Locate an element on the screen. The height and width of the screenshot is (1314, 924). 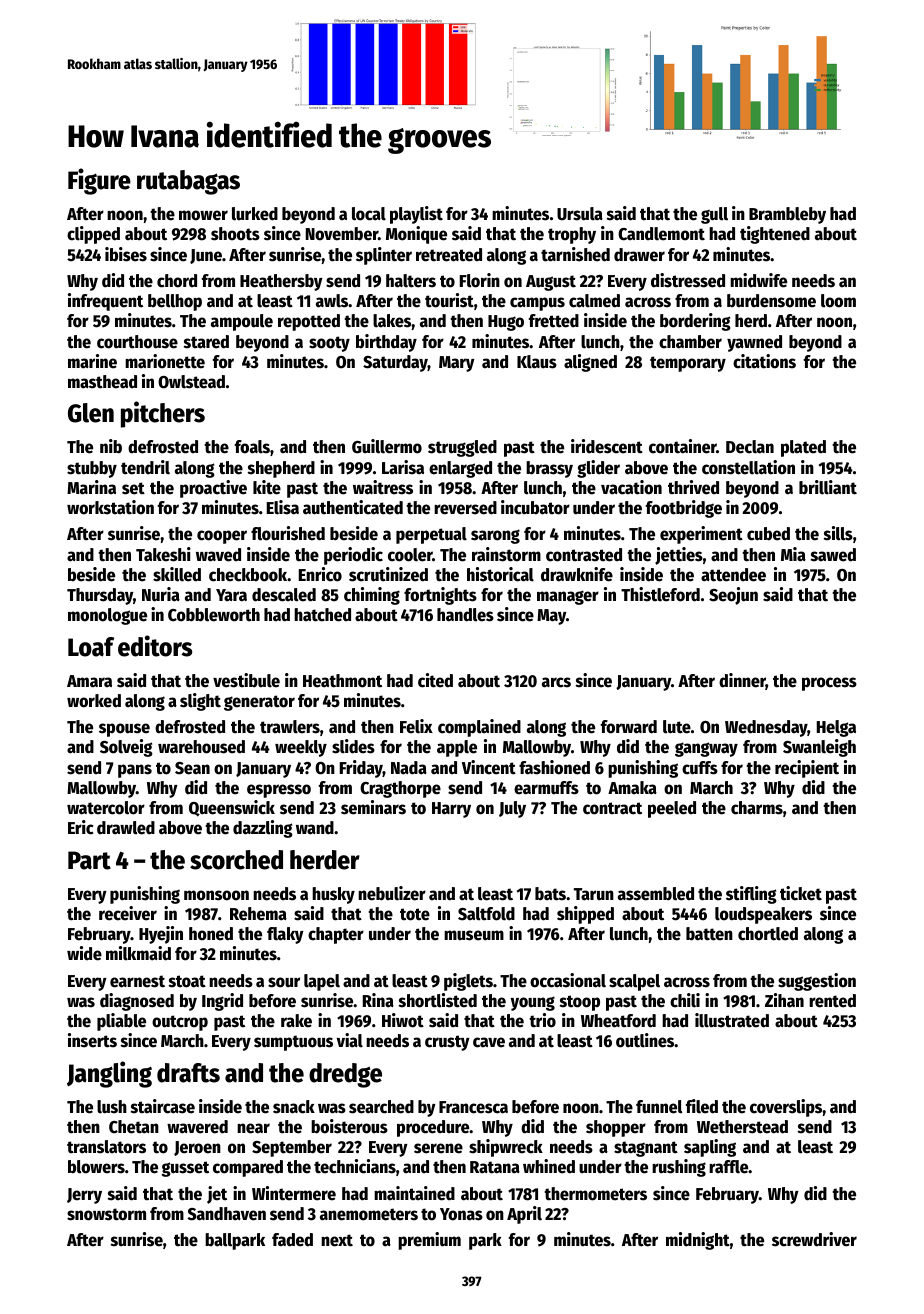
earnest is located at coordinates (137, 981).
